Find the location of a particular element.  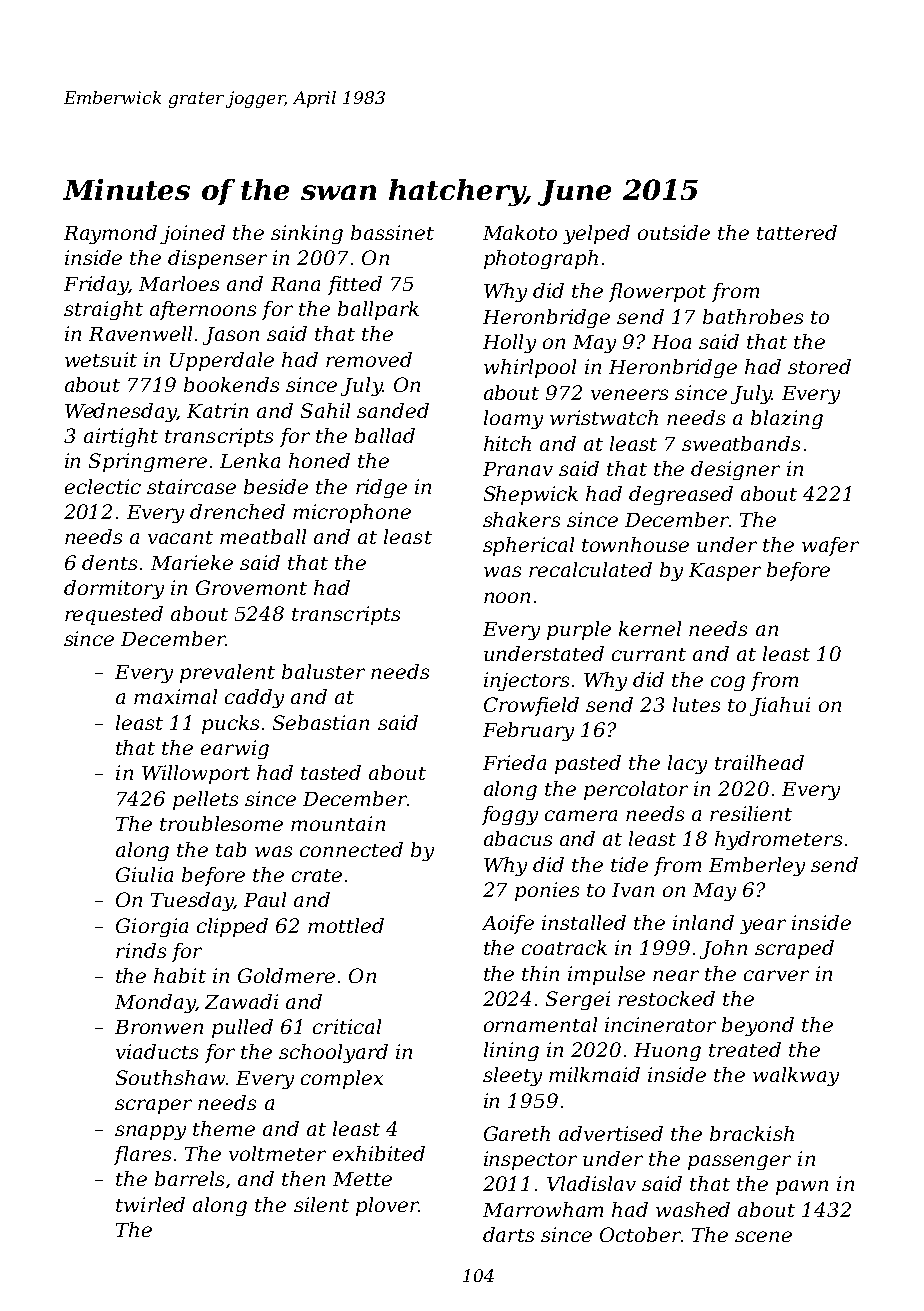

Jiahui is located at coordinates (780, 706).
